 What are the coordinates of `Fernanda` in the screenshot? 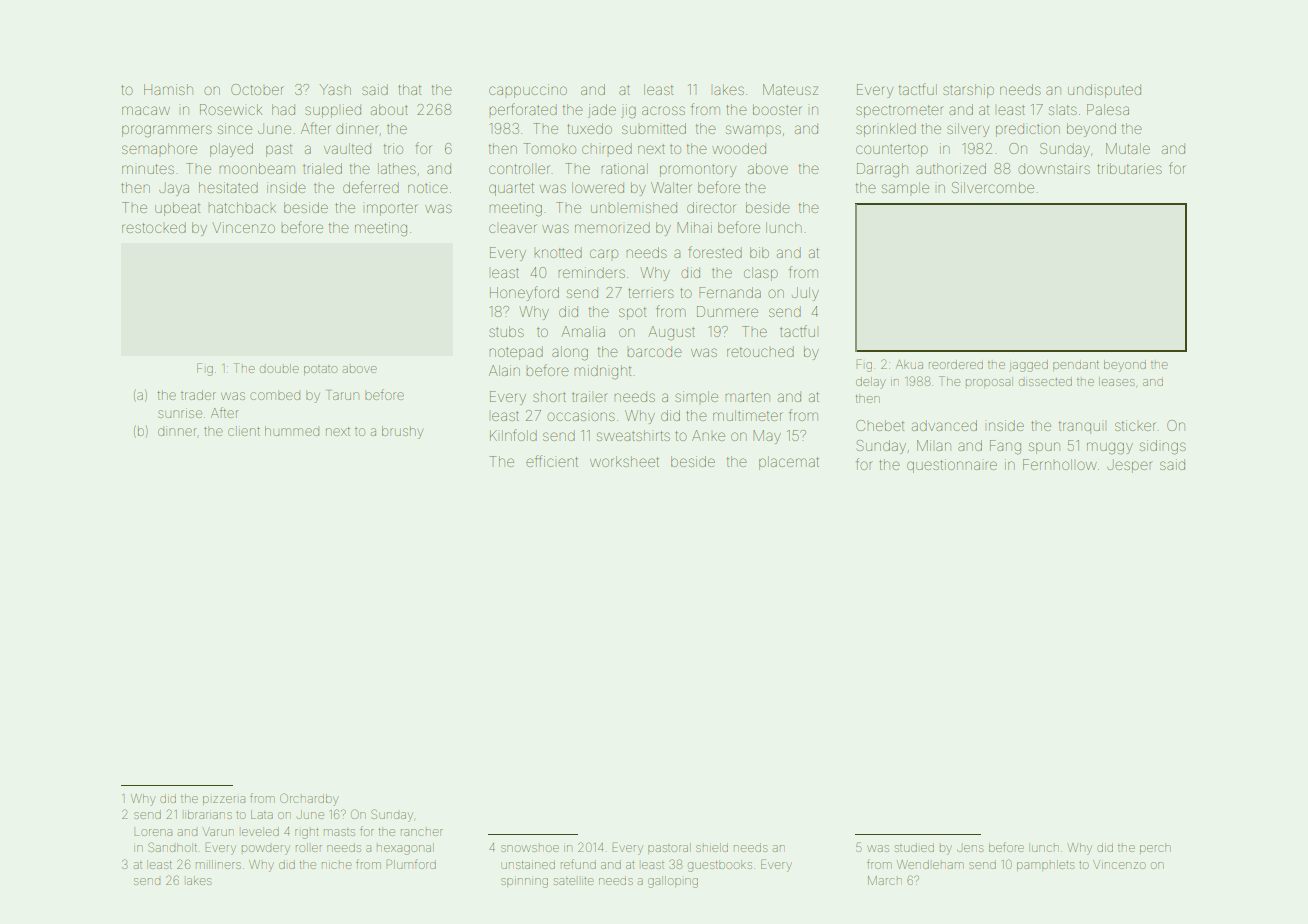 It's located at (730, 292).
